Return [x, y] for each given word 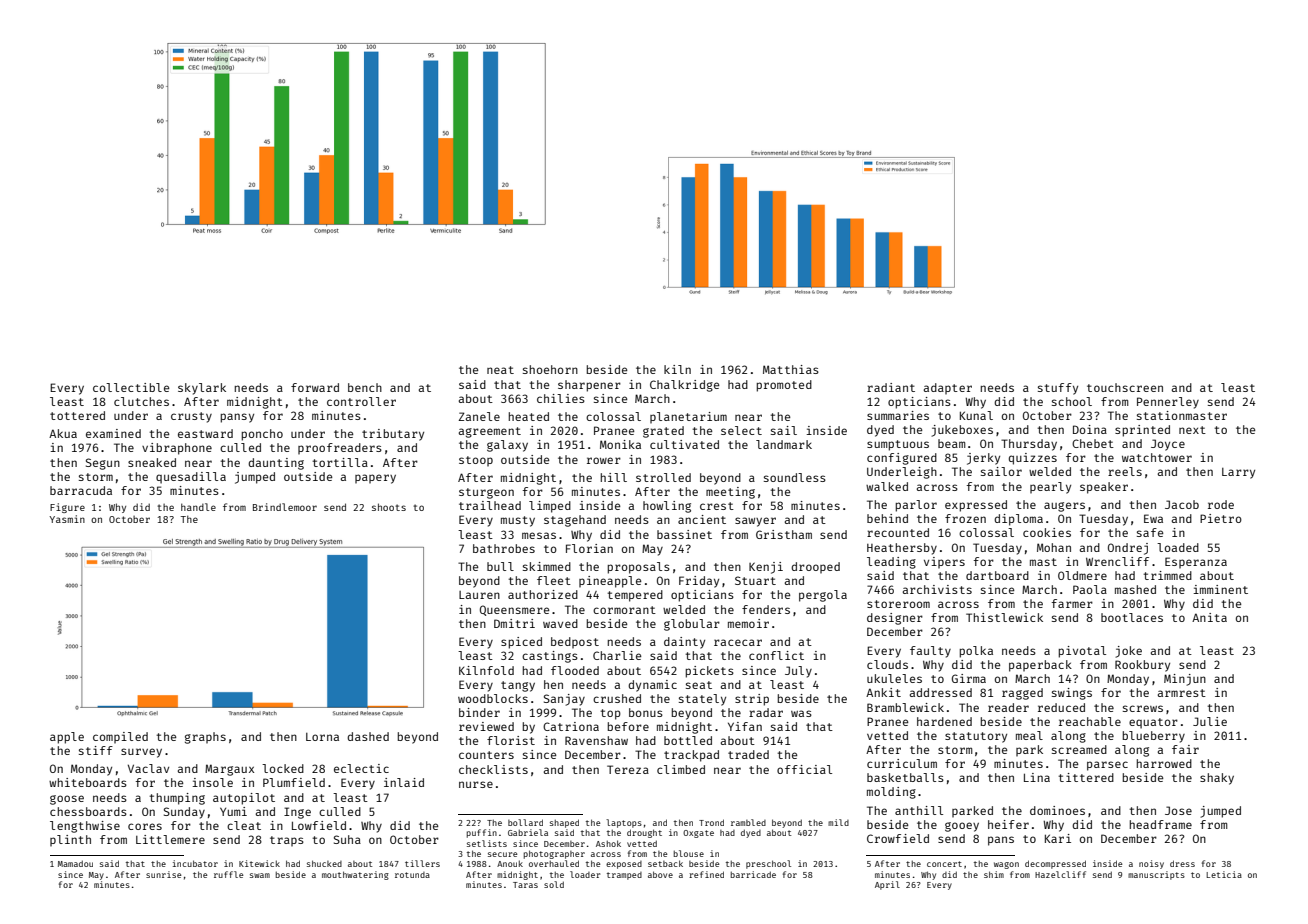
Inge [297, 813]
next [1192, 430]
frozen [965, 518]
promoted [784, 386]
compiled [120, 738]
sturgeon [486, 493]
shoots [389, 507]
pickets [710, 672]
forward [315, 387]
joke [1128, 652]
